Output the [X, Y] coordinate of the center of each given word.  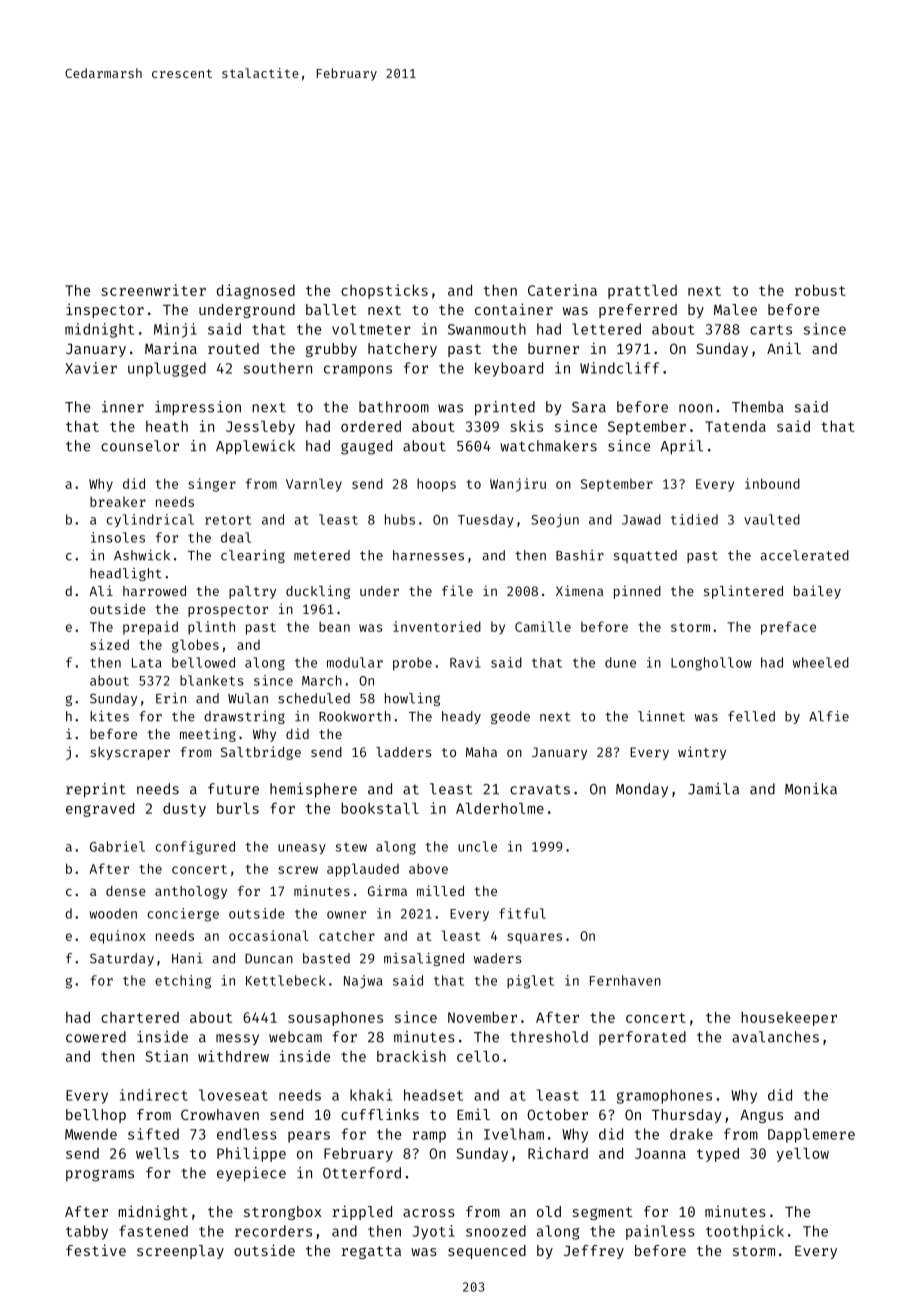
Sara [589, 407]
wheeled [821, 662]
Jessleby [260, 428]
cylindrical [150, 520]
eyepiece [251, 1174]
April [682, 447]
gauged [366, 447]
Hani [187, 958]
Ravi [465, 662]
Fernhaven [625, 980]
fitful [522, 913]
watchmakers [548, 446]
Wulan [248, 698]
